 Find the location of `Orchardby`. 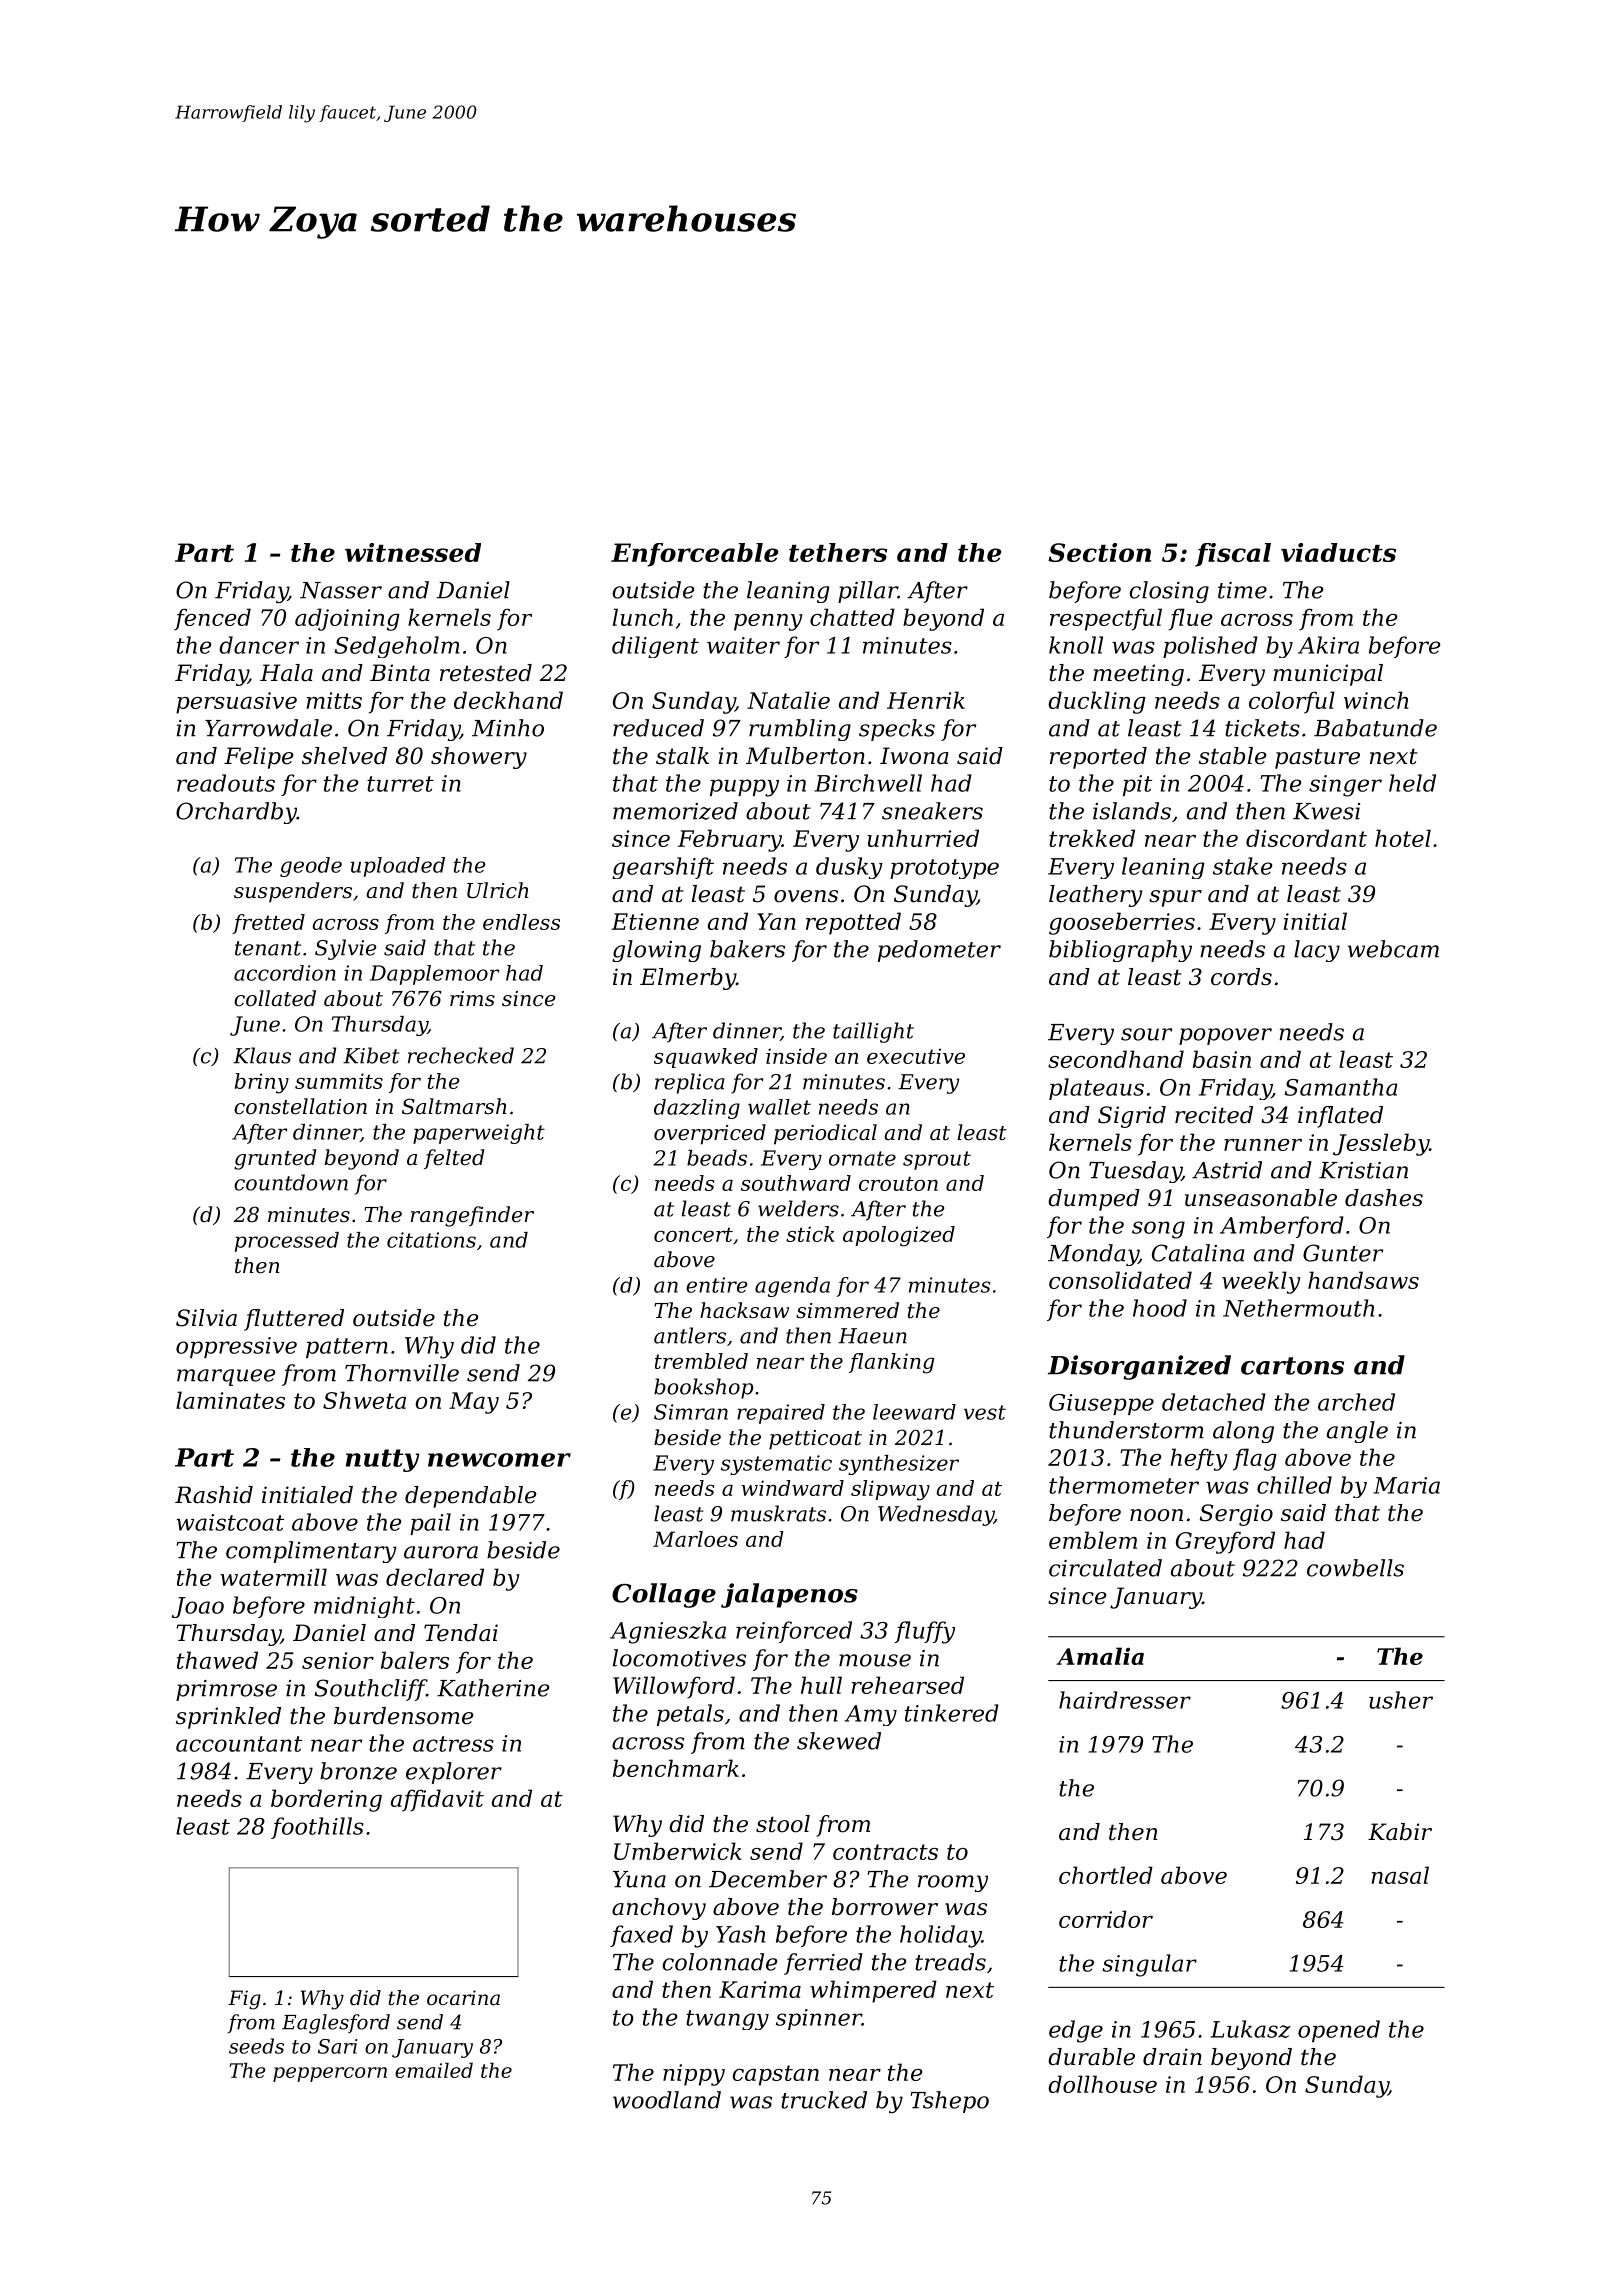

Orchardby is located at coordinates (236, 813).
